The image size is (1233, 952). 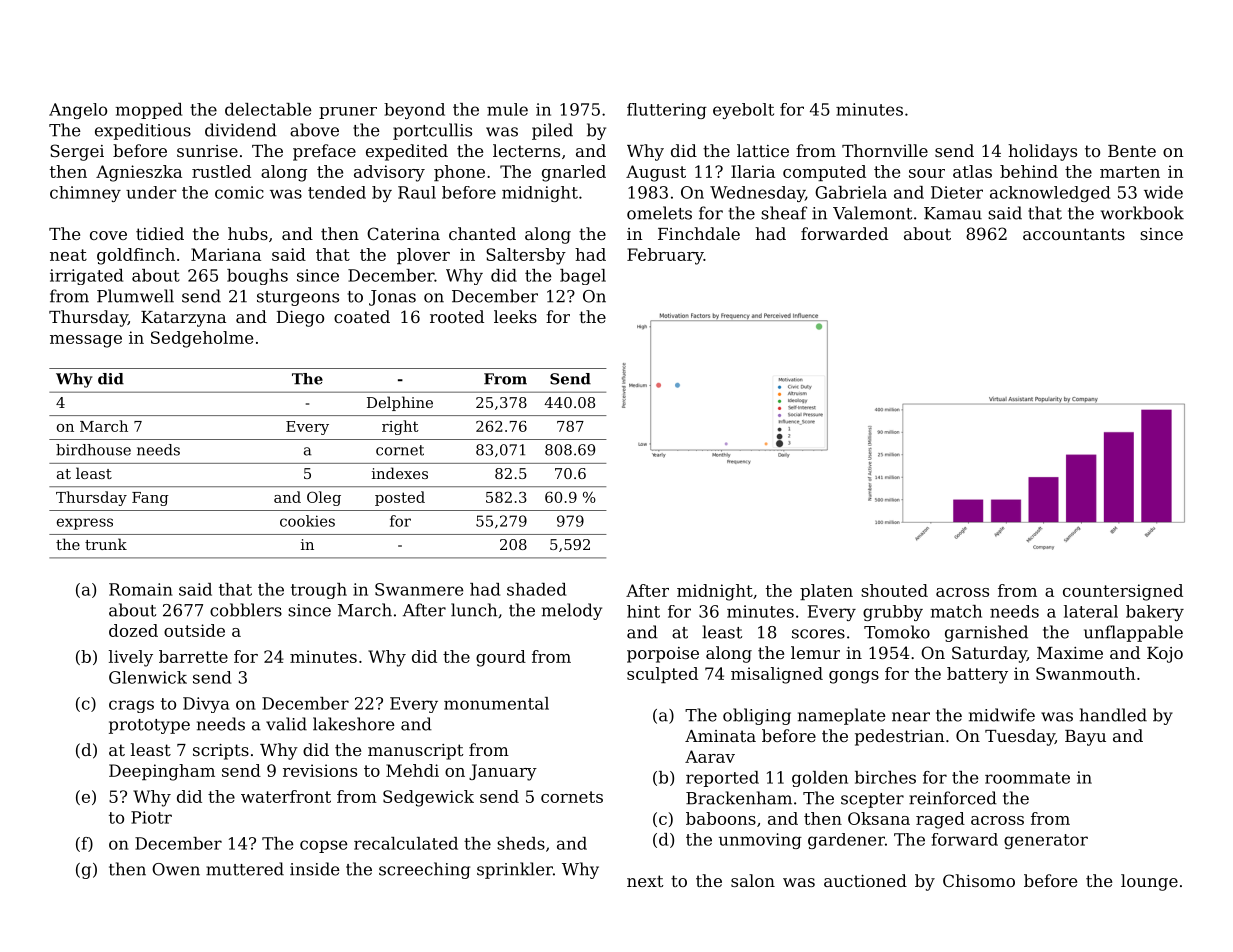 I want to click on shaded, so click(x=536, y=589).
